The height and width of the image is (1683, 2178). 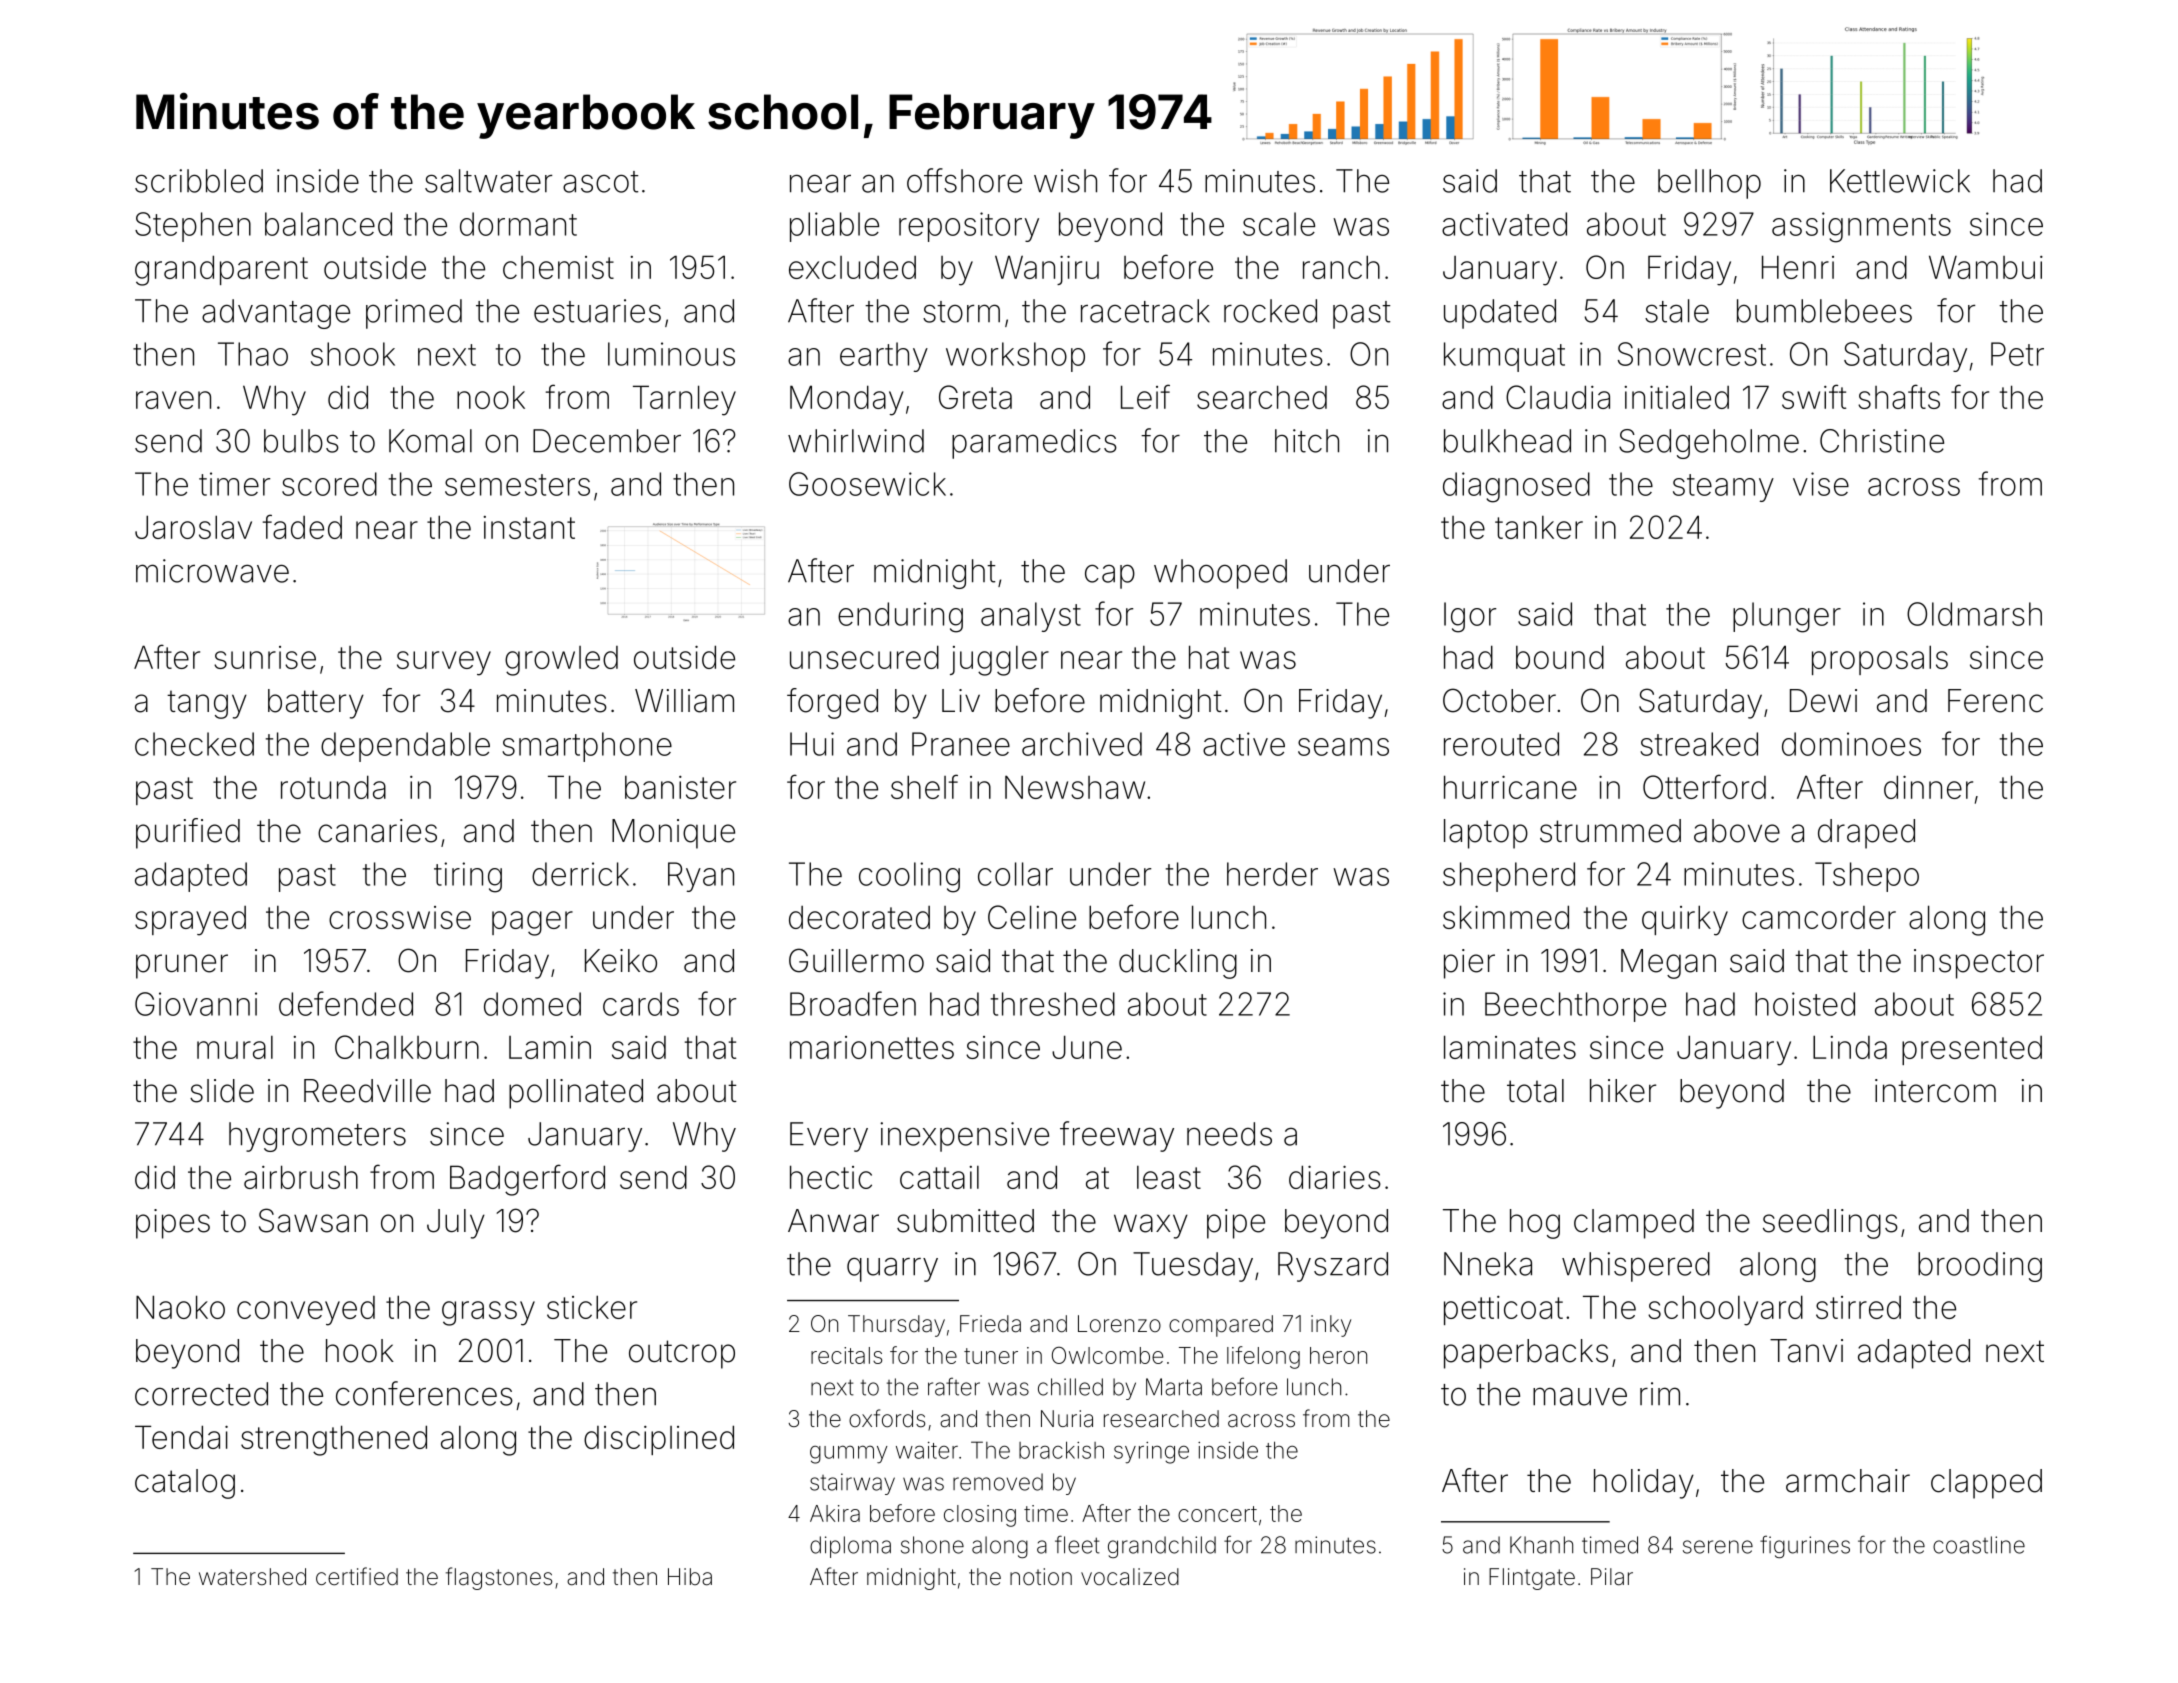 What do you see at coordinates (1333, 1267) in the image?
I see `Ryszard` at bounding box center [1333, 1267].
